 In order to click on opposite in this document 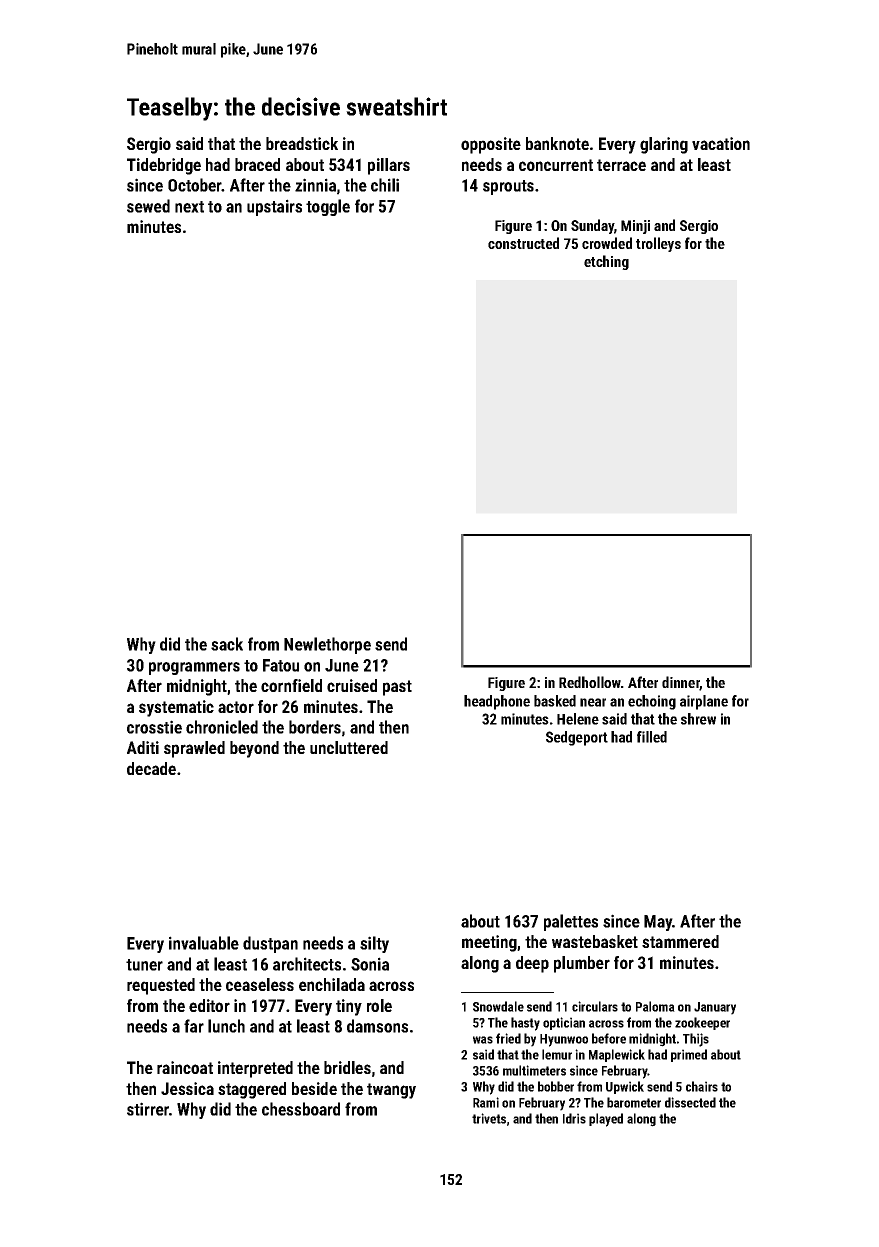, I will do `click(491, 145)`.
